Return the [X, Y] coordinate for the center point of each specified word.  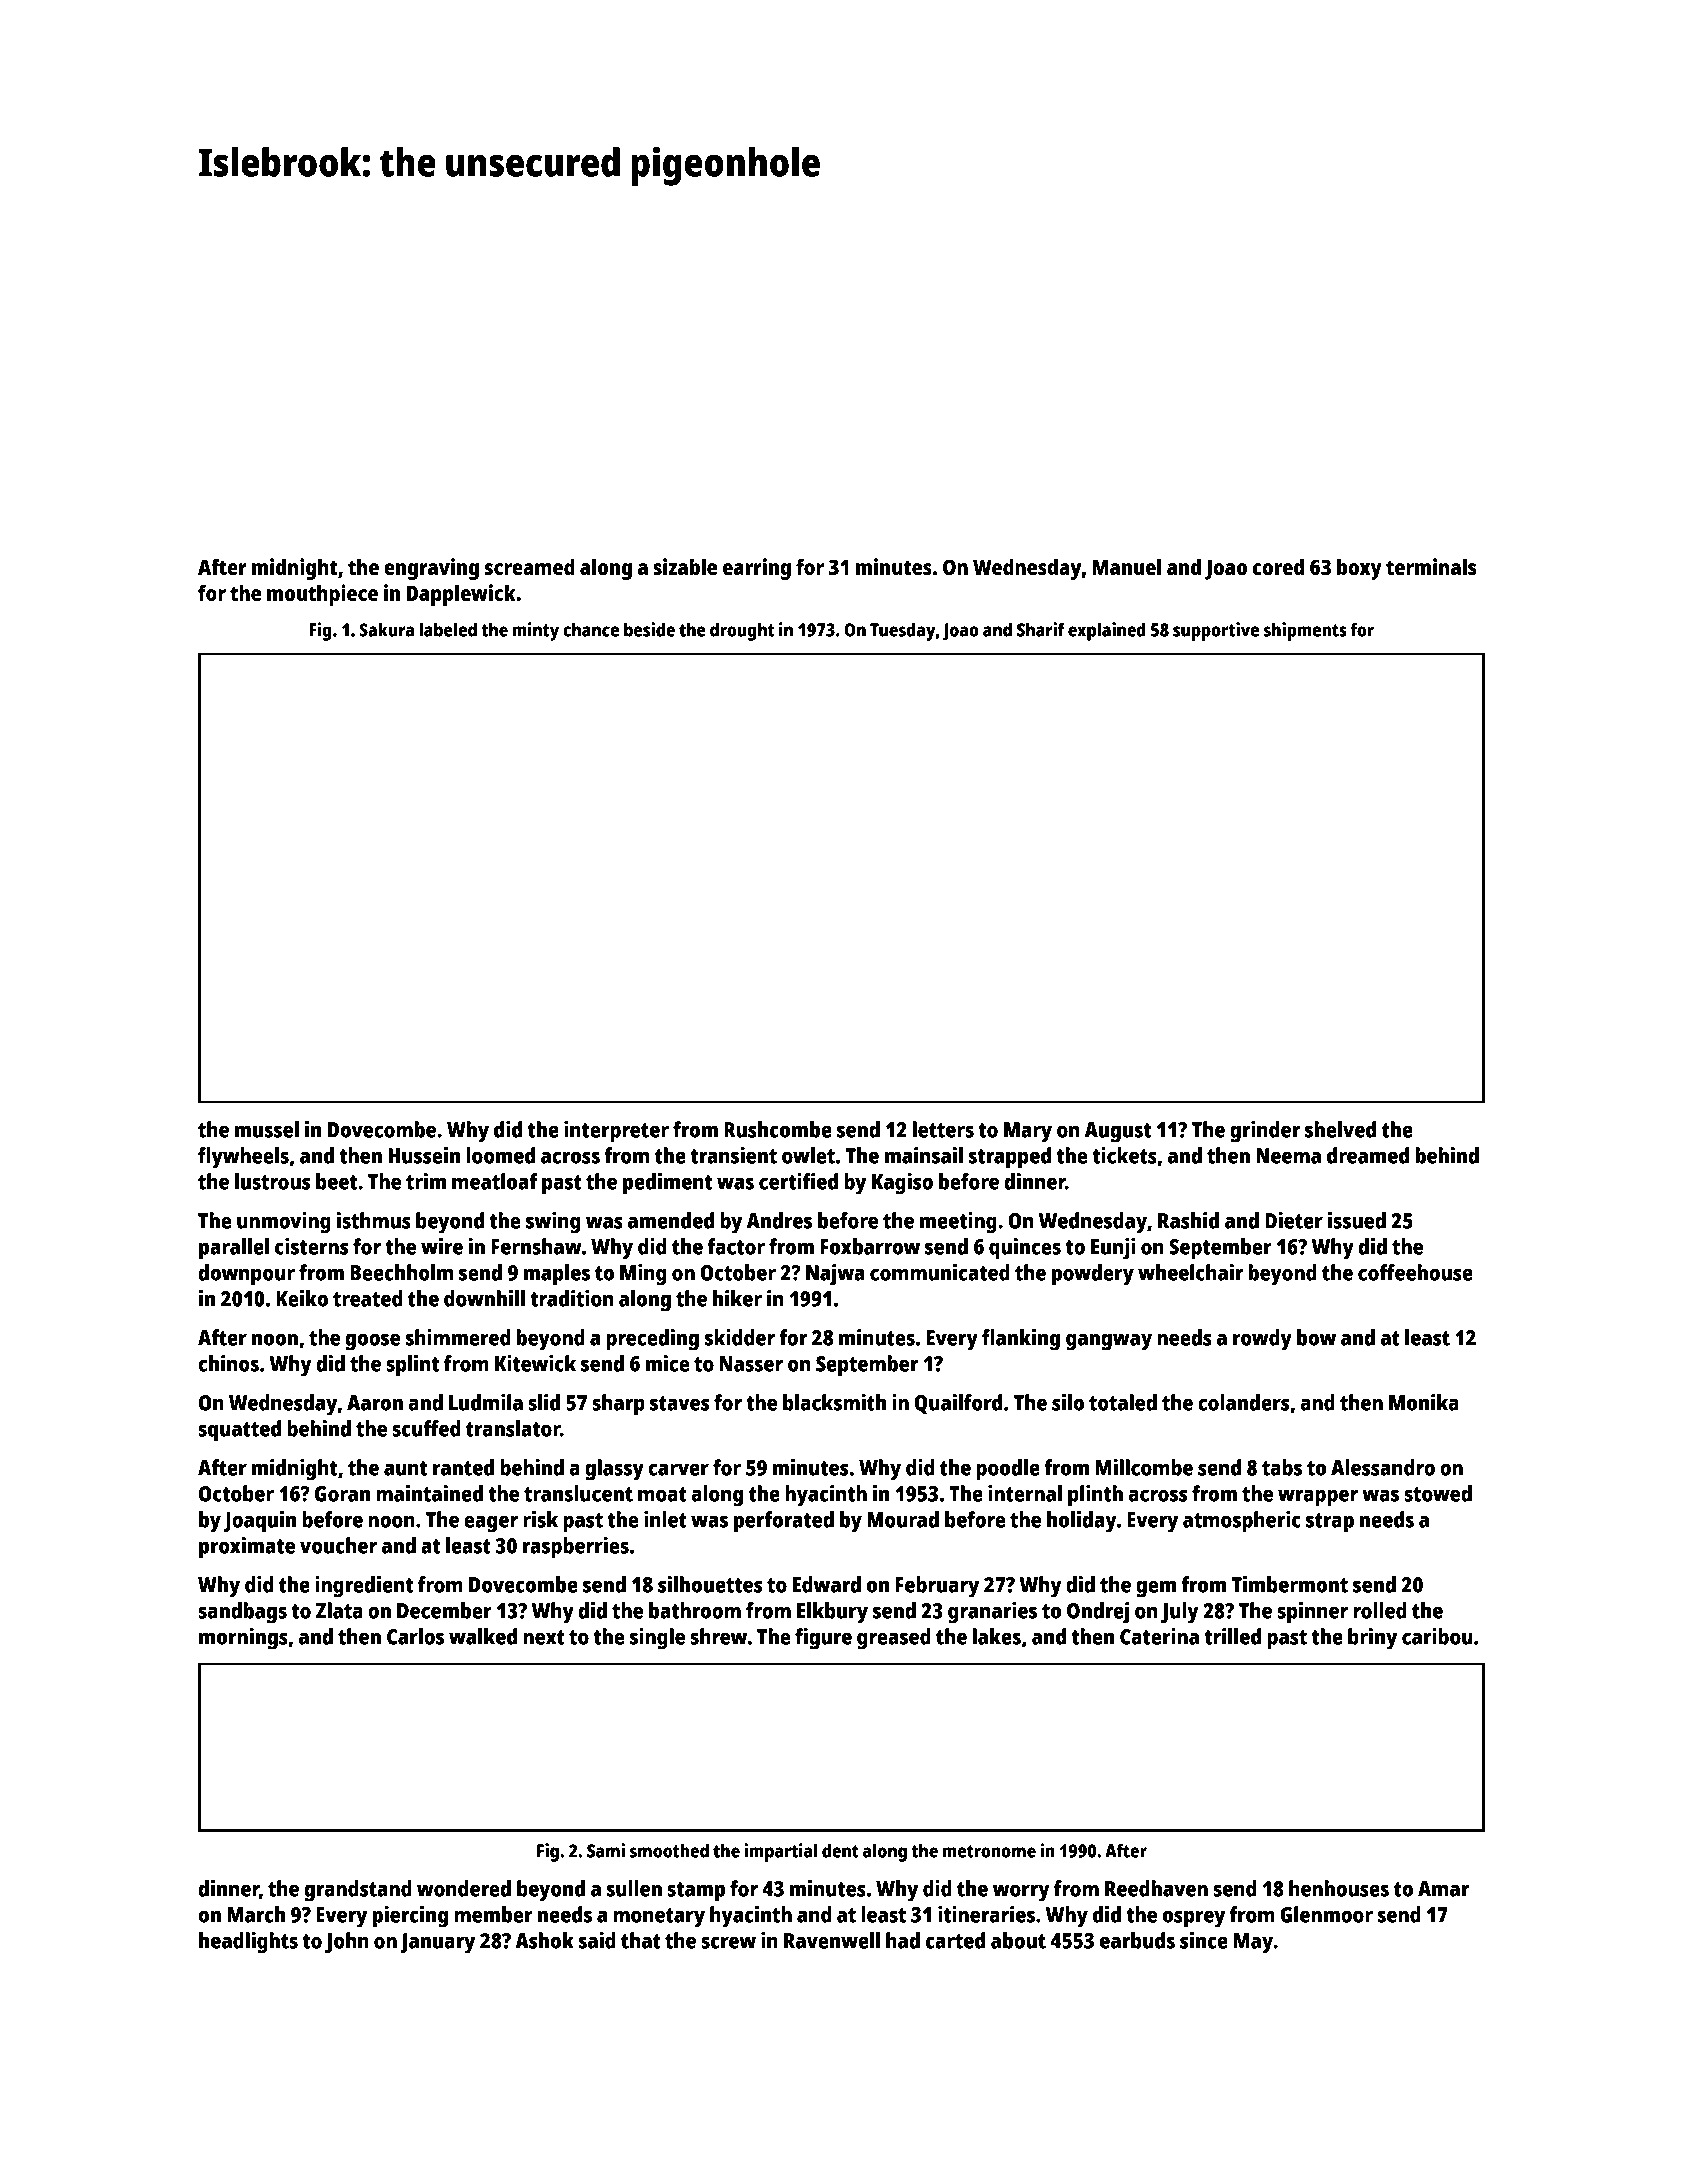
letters [943, 1129]
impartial [781, 1852]
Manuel [1126, 566]
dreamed [1368, 1155]
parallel [234, 1249]
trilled [1232, 1636]
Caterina [1159, 1636]
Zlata [339, 1610]
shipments [1305, 631]
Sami [606, 1850]
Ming [643, 1275]
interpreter [616, 1132]
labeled [448, 629]
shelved [1340, 1129]
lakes [997, 1636]
